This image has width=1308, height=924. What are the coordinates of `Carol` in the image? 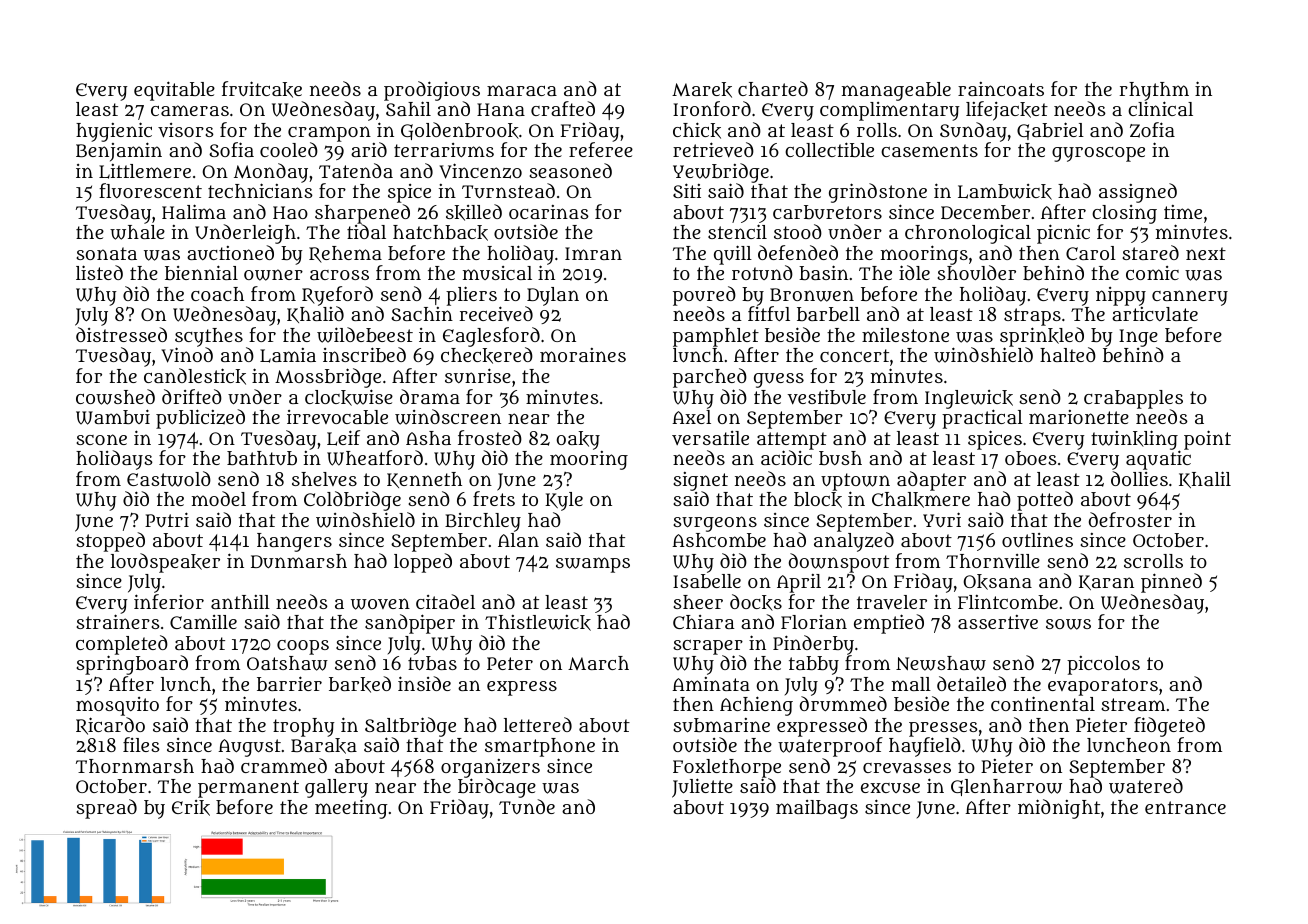 It's located at (1091, 253).
